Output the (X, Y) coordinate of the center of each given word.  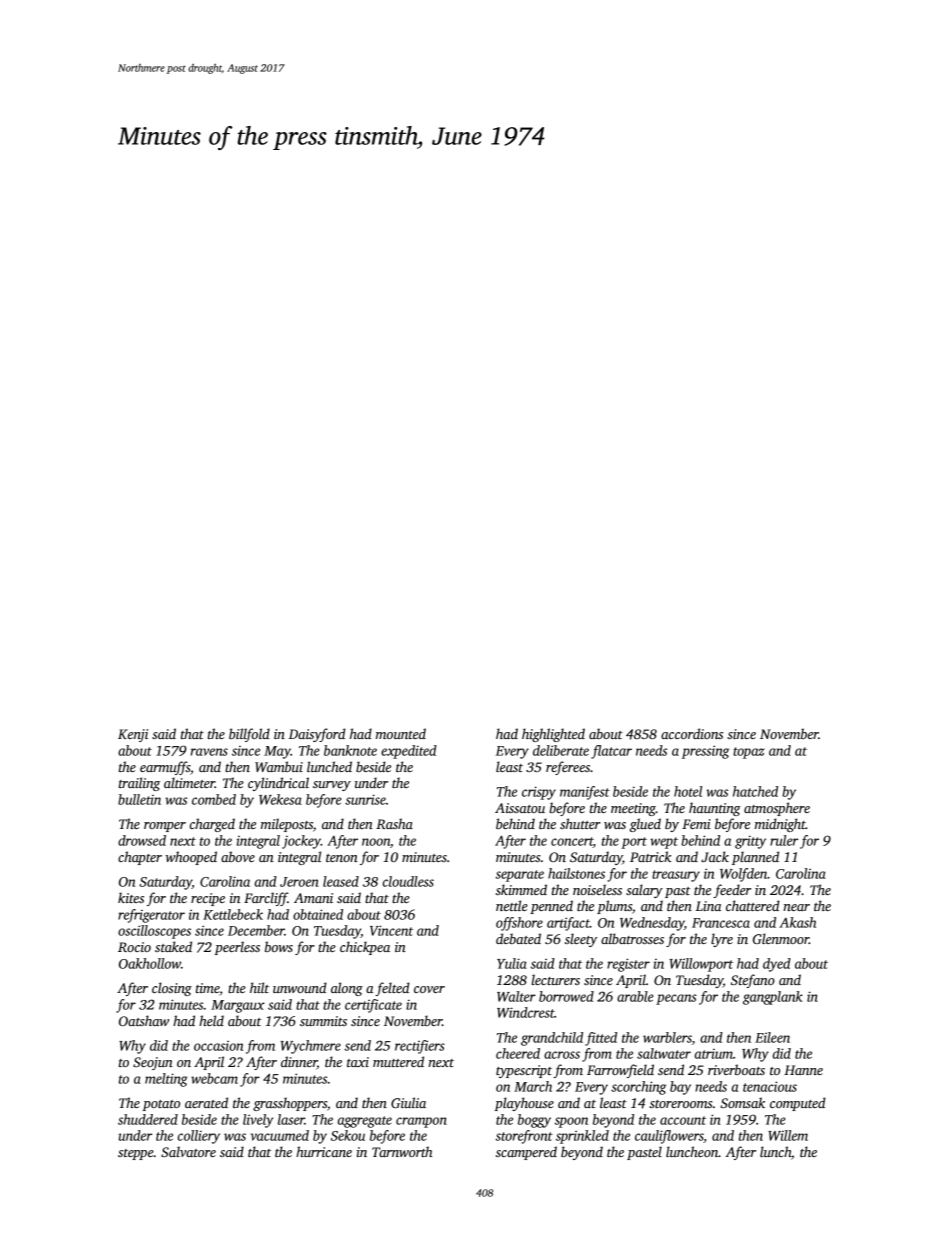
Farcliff (266, 899)
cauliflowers (669, 1137)
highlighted (553, 735)
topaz (748, 753)
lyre (722, 940)
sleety (581, 940)
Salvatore (188, 1151)
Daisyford (317, 735)
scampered (526, 1153)
